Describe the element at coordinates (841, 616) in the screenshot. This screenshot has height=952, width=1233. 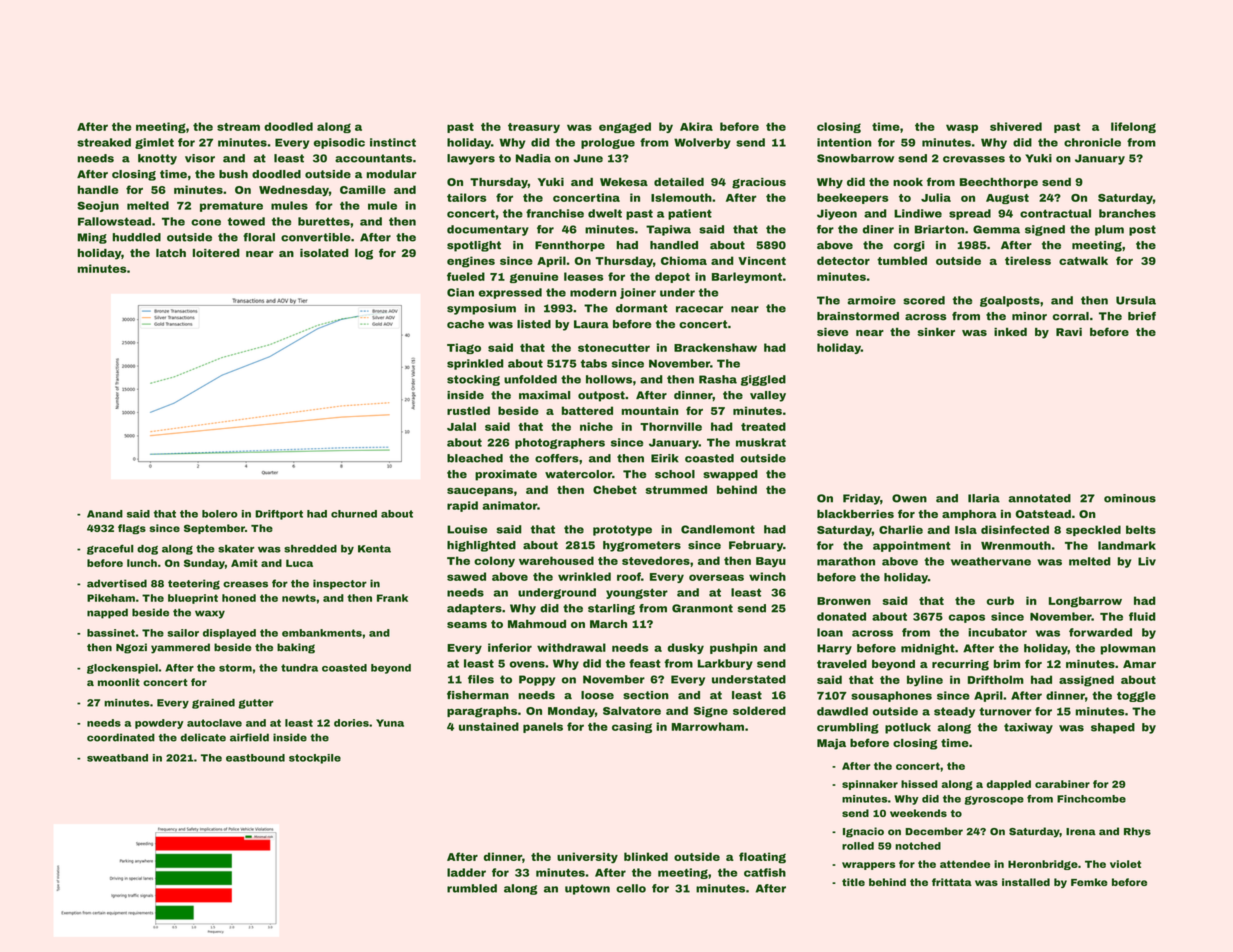
I see `donated` at that location.
